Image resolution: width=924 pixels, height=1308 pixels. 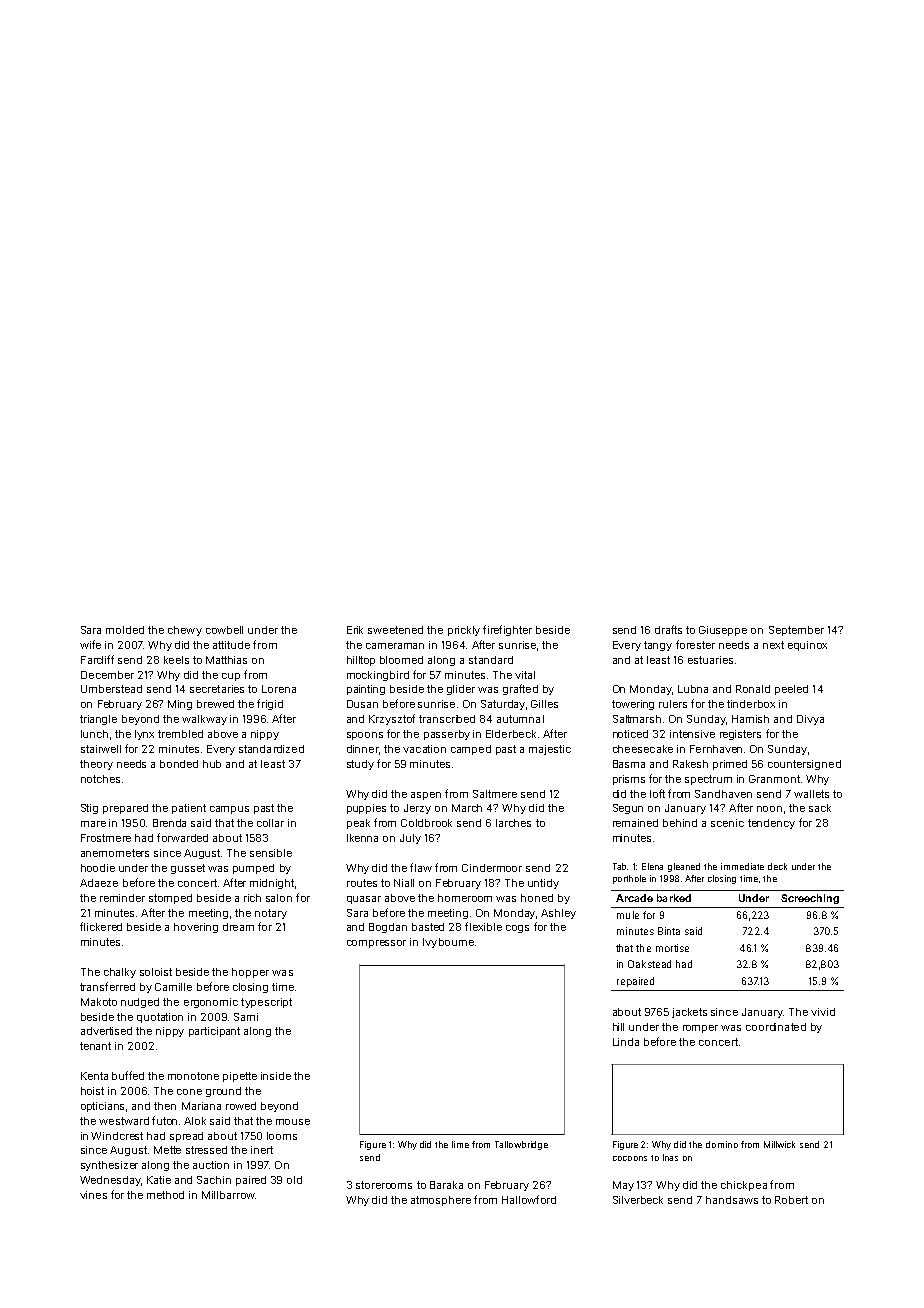 What do you see at coordinates (228, 1195) in the document?
I see `Millbarrow` at bounding box center [228, 1195].
